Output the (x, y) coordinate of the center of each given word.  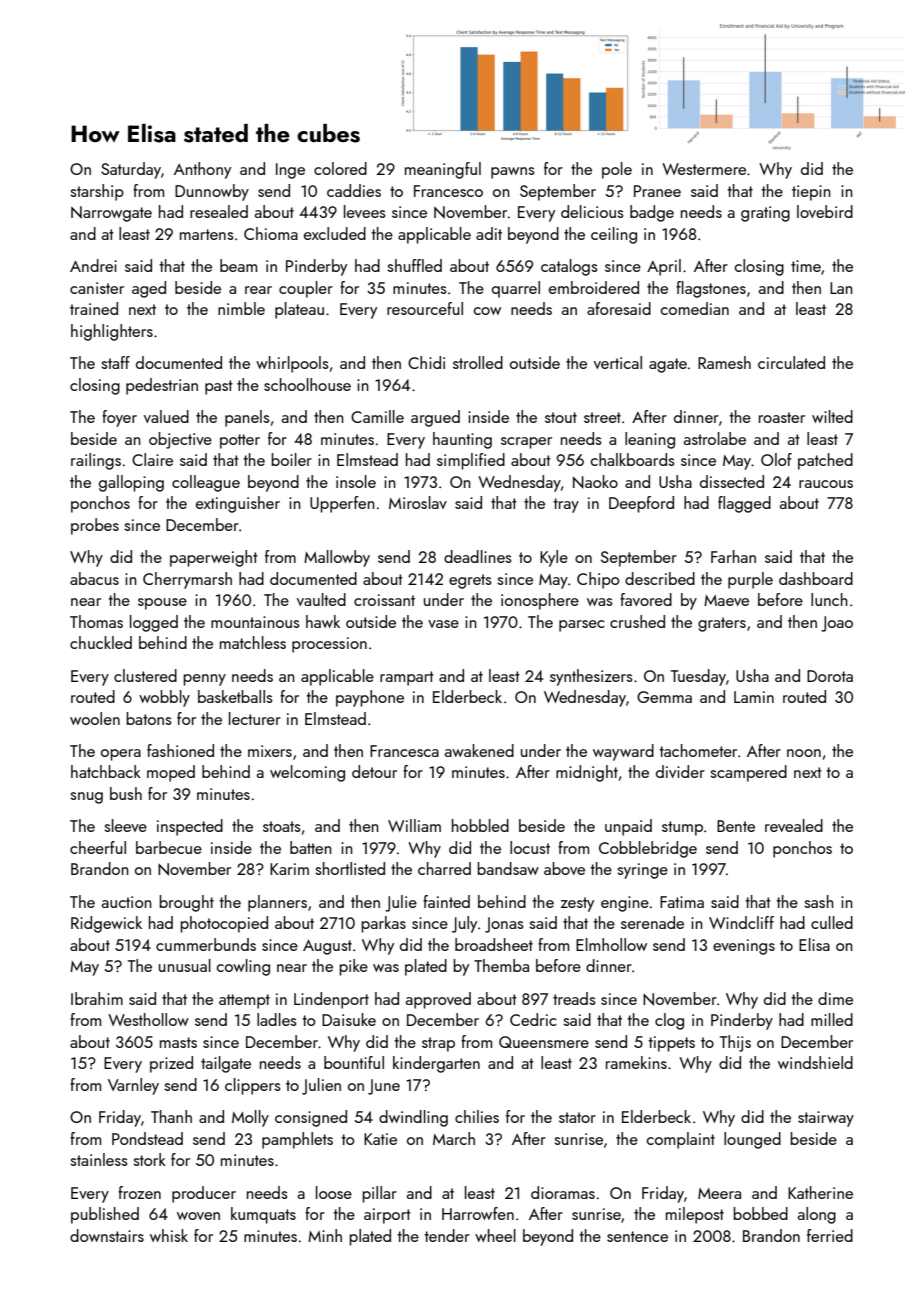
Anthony (202, 170)
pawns (513, 173)
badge (652, 213)
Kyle (554, 558)
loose (334, 1192)
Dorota (830, 676)
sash (819, 901)
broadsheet (494, 944)
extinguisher (238, 504)
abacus (94, 578)
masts (178, 1042)
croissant (384, 600)
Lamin (754, 697)
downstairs (107, 1235)
